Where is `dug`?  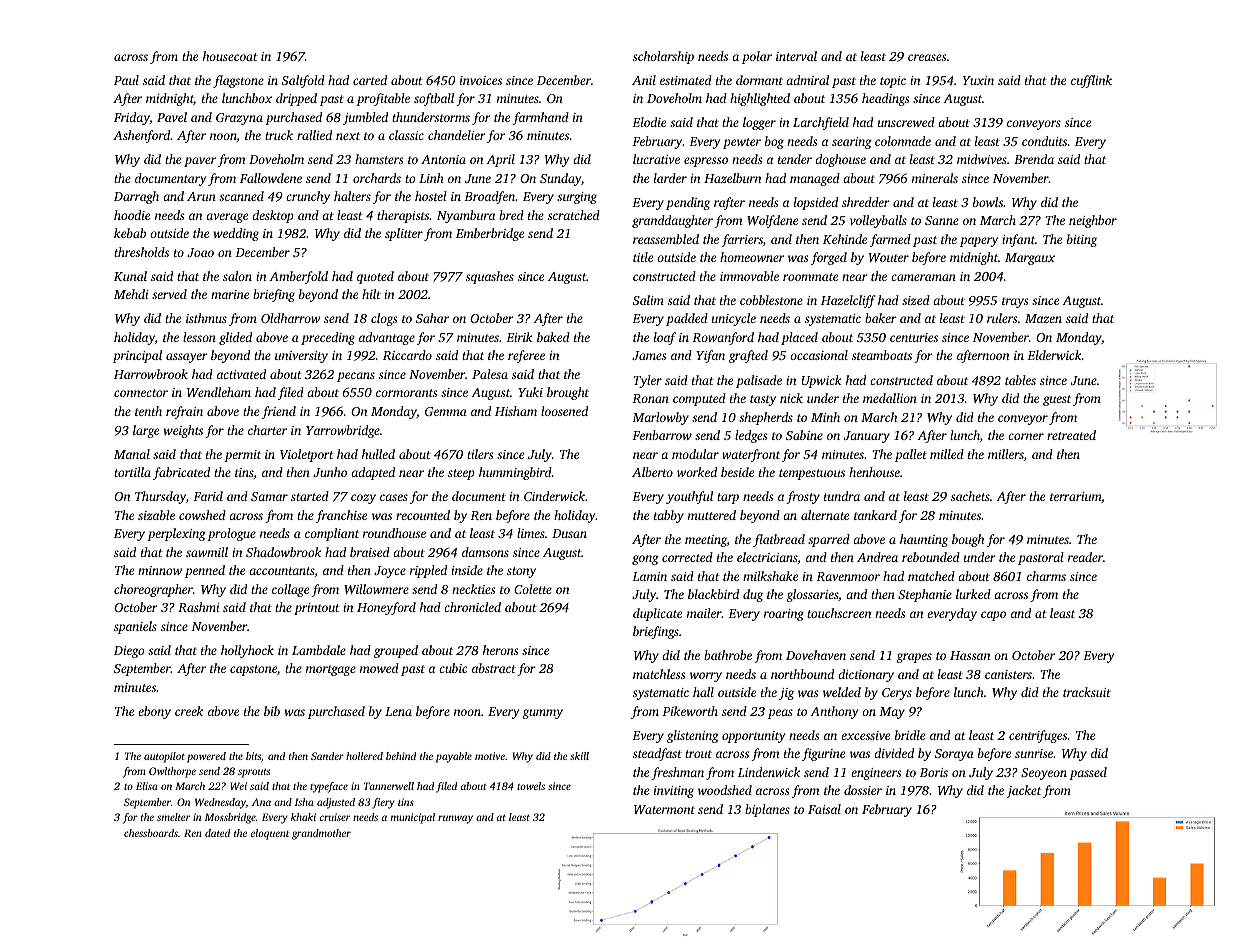 dug is located at coordinates (753, 595).
